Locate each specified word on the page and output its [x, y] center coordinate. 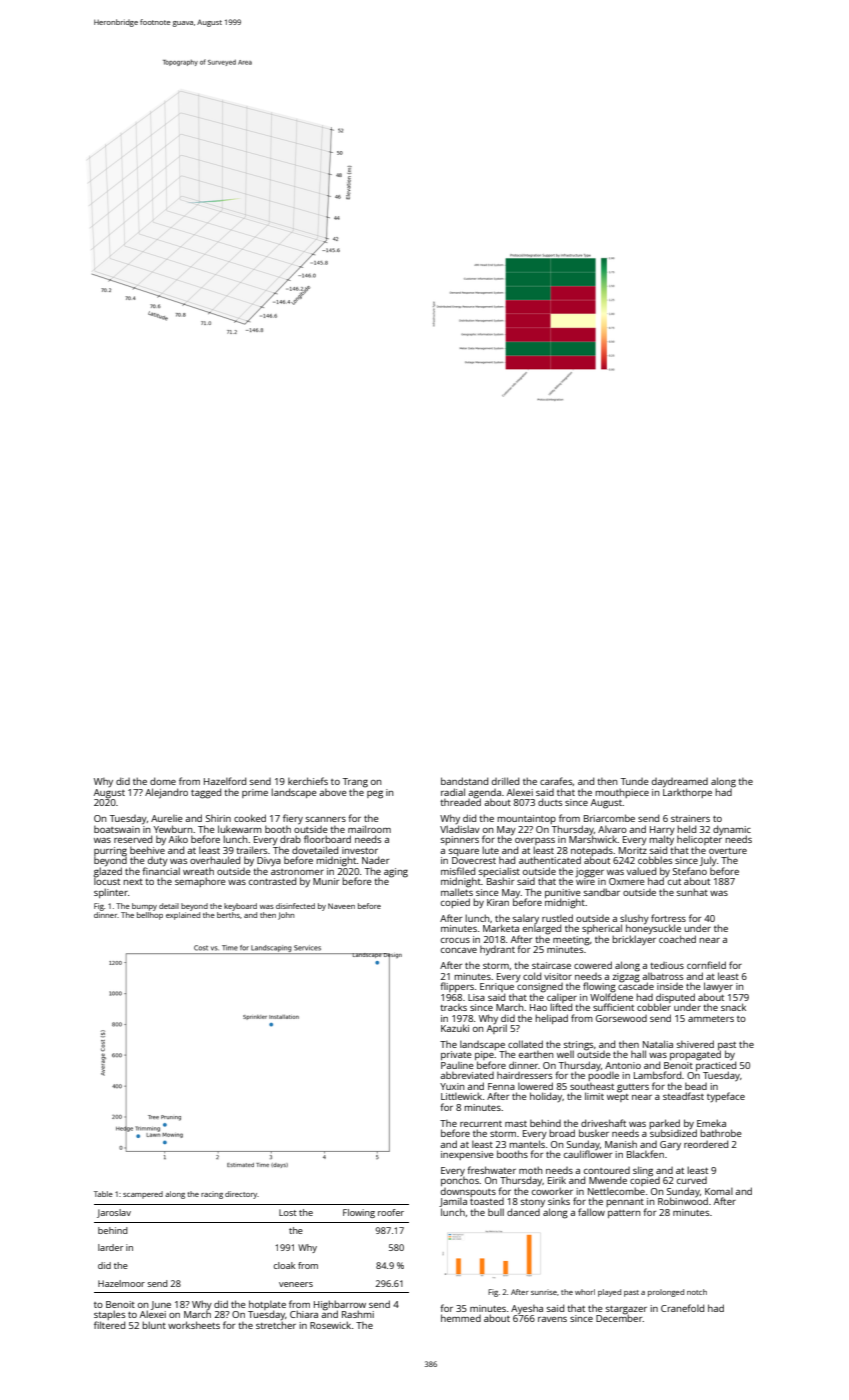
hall [638, 1054]
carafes [556, 781]
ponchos [460, 1181]
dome [163, 781]
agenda [484, 794]
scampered [143, 1195]
